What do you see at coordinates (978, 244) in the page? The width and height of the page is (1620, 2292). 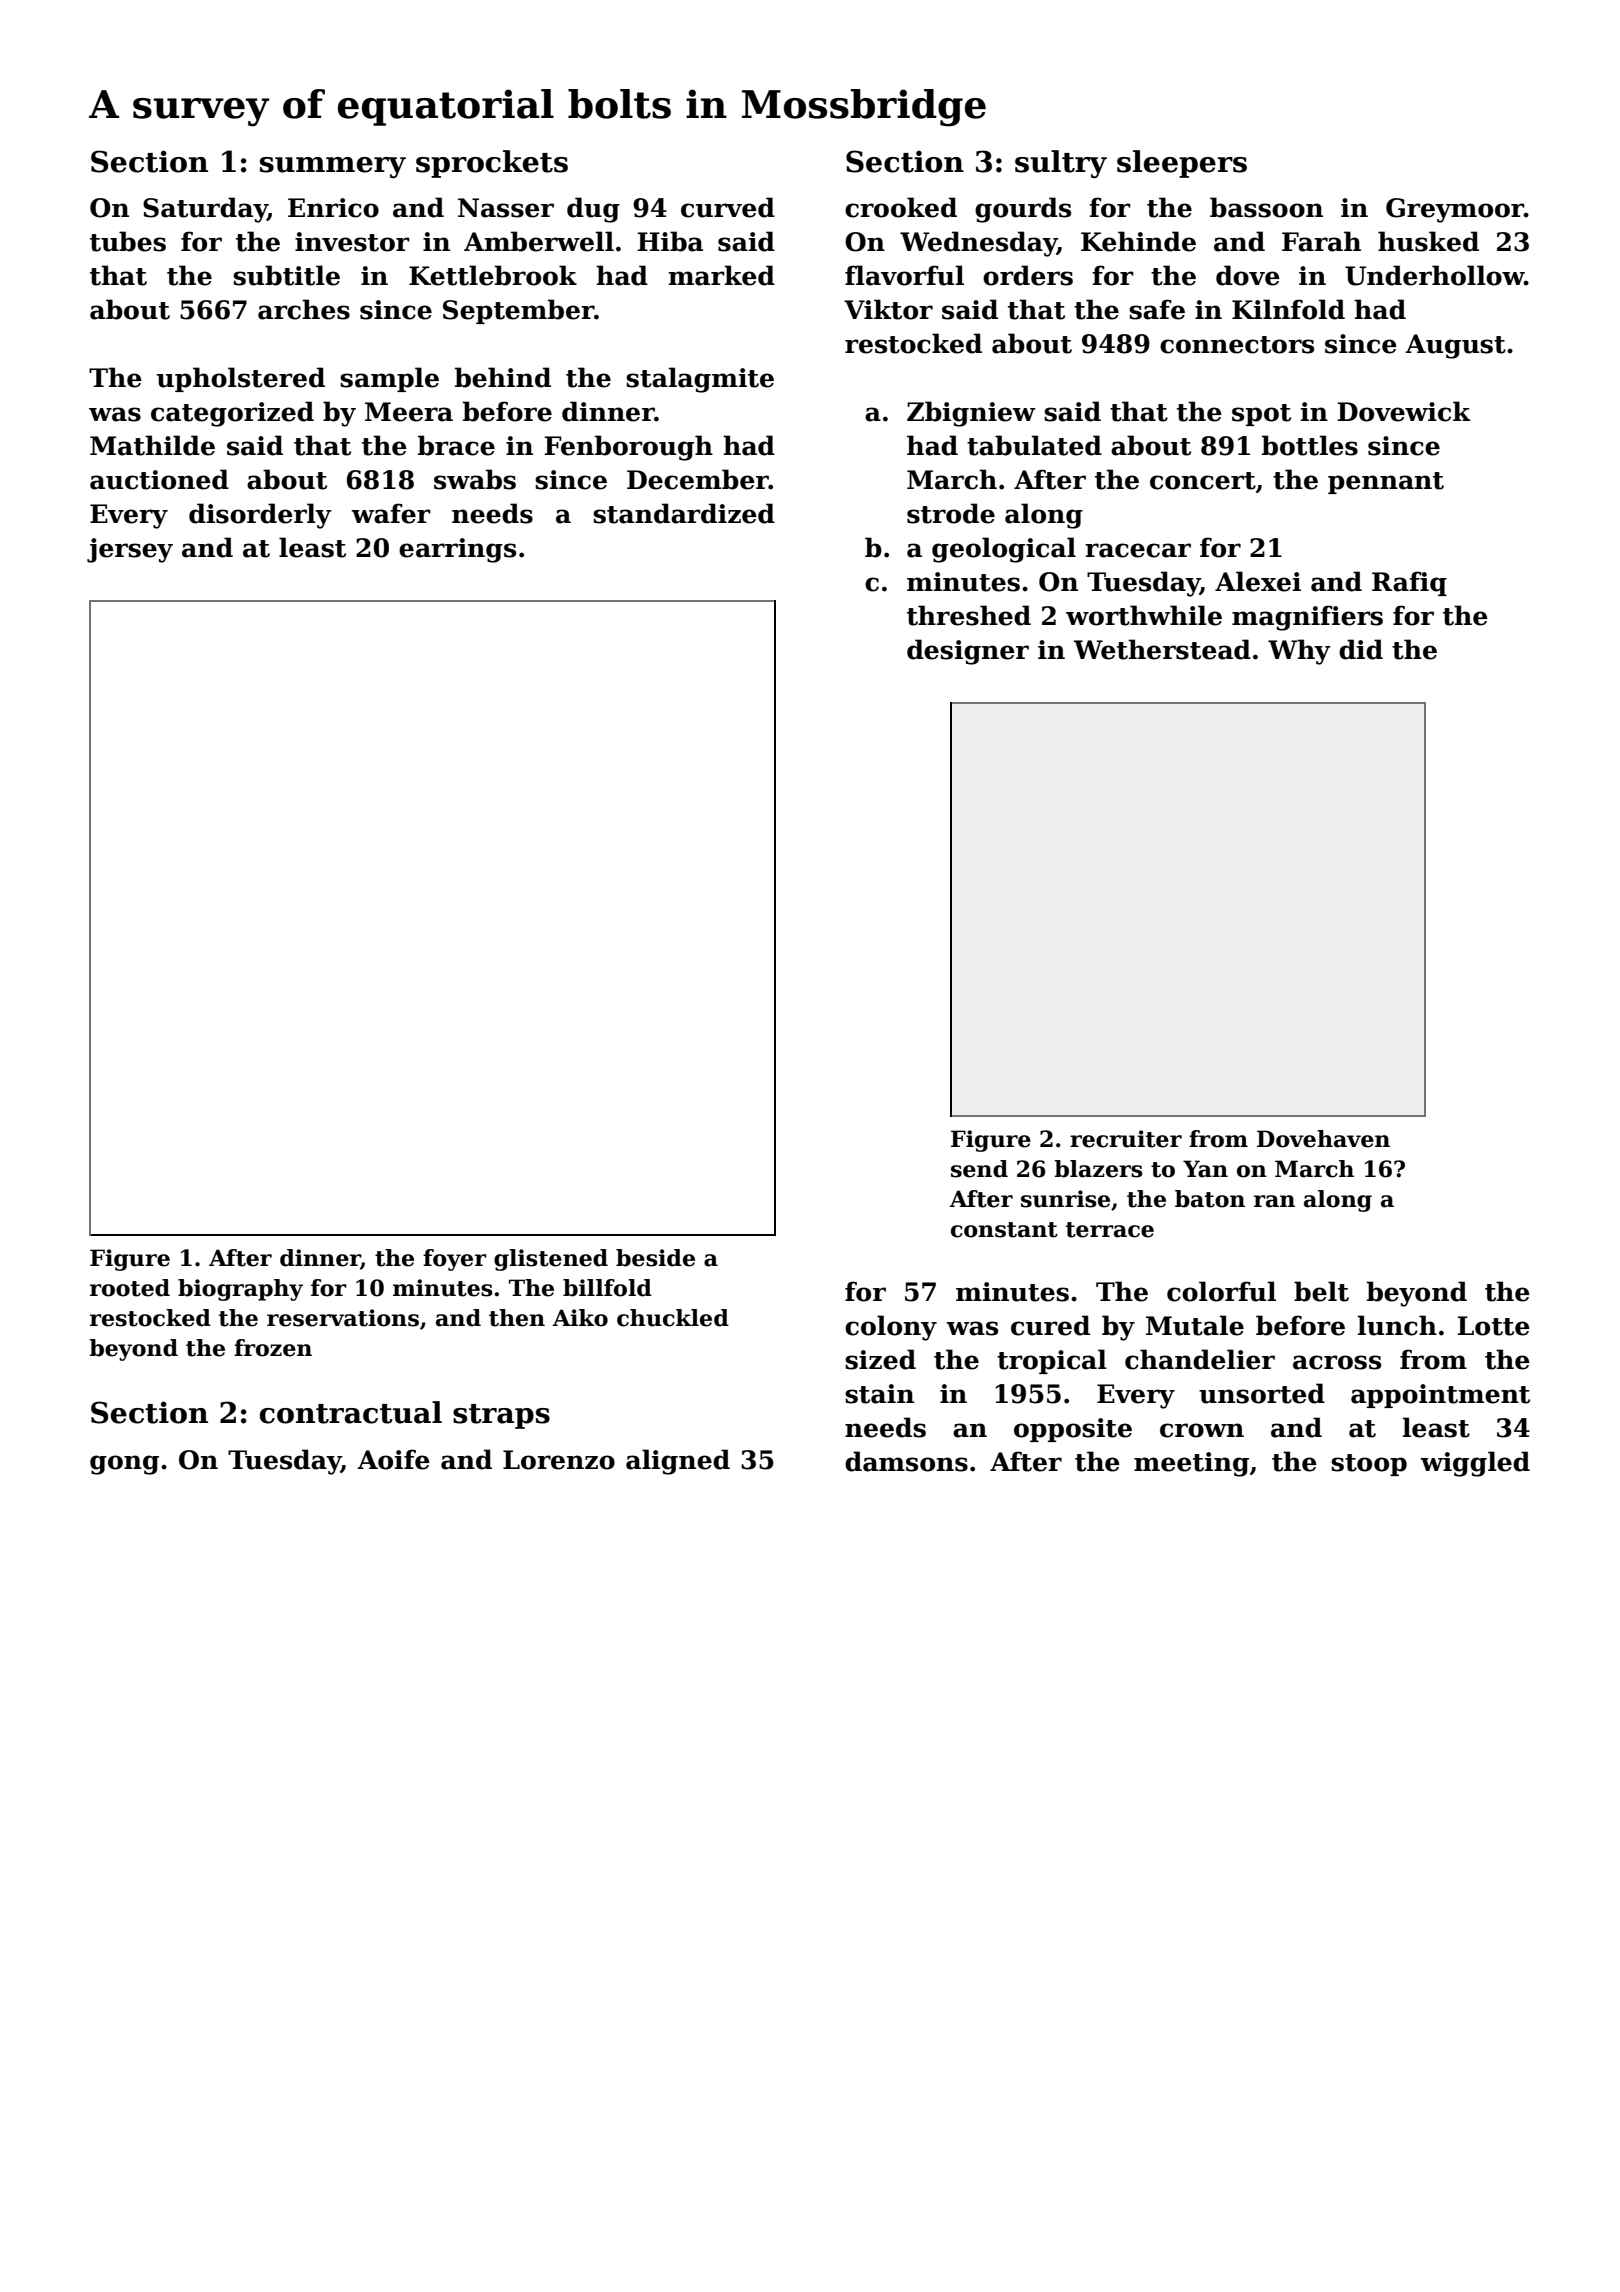 I see `Wednesday` at bounding box center [978, 244].
